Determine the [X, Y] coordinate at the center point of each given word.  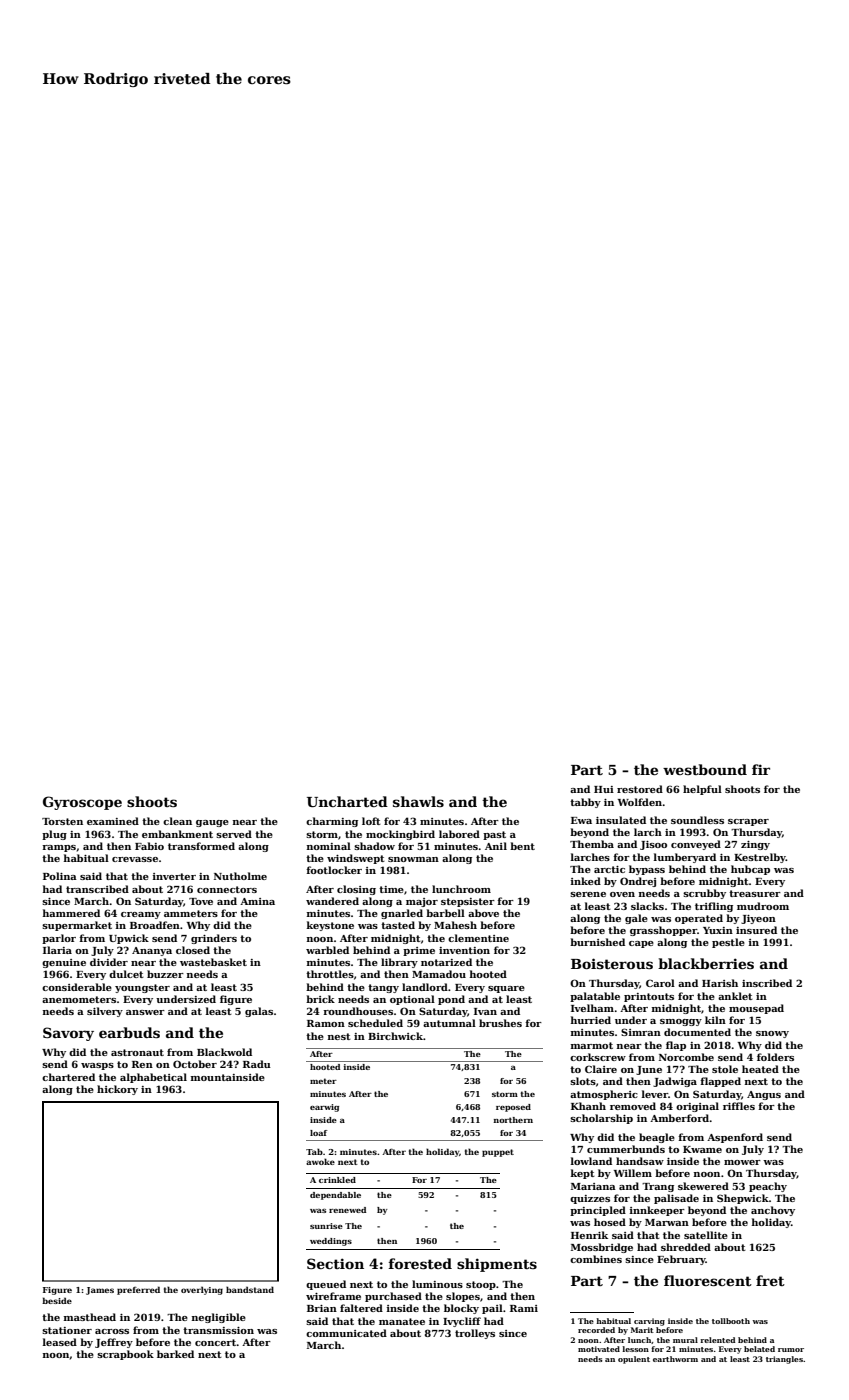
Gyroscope [82, 803]
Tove [201, 901]
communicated [346, 1333]
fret [770, 1280]
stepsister [468, 902]
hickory [117, 1090]
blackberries [706, 963]
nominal [329, 846]
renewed [347, 1210]
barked [175, 1354]
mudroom [763, 906]
